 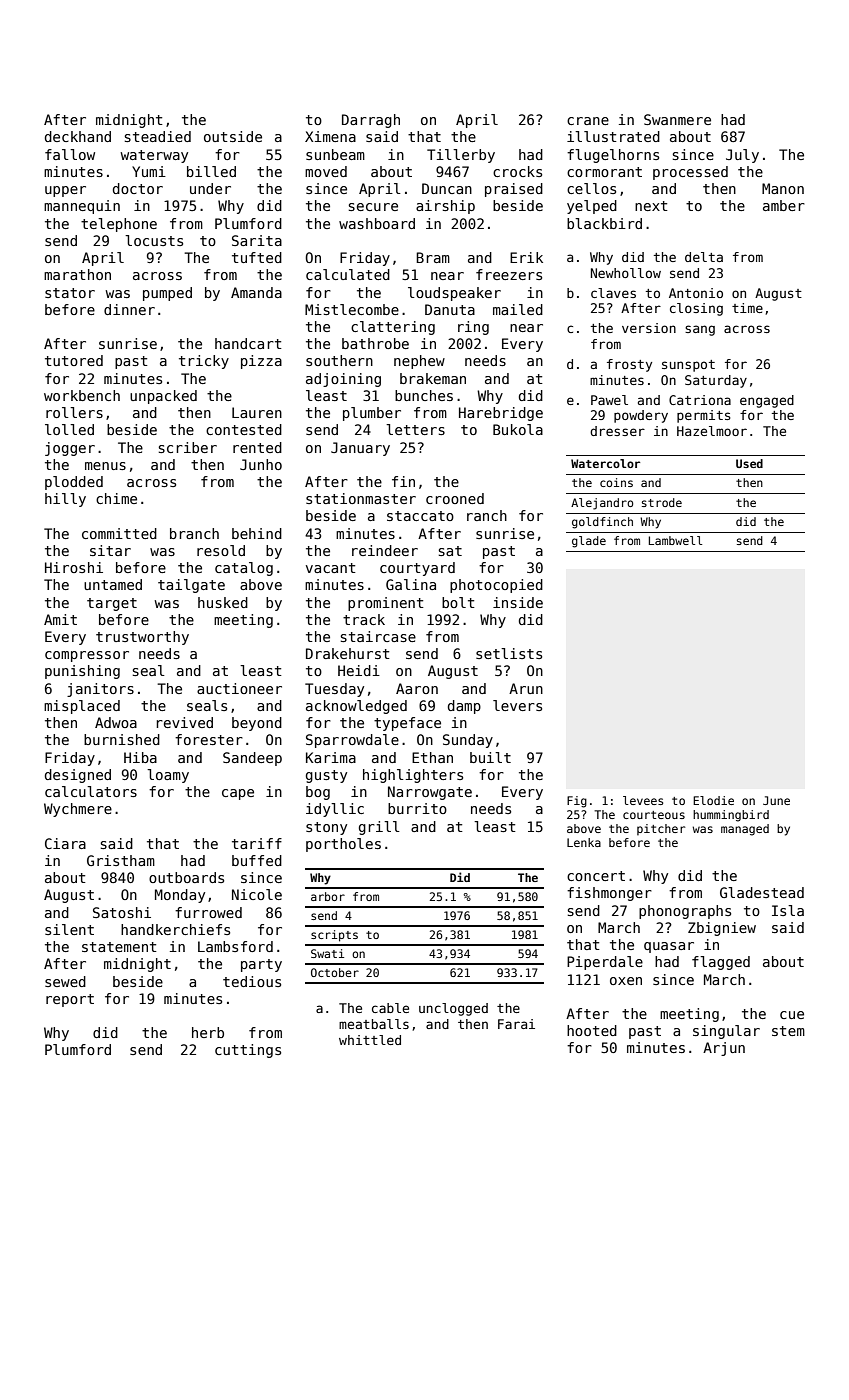 What do you see at coordinates (461, 156) in the screenshot?
I see `Tillerby` at bounding box center [461, 156].
